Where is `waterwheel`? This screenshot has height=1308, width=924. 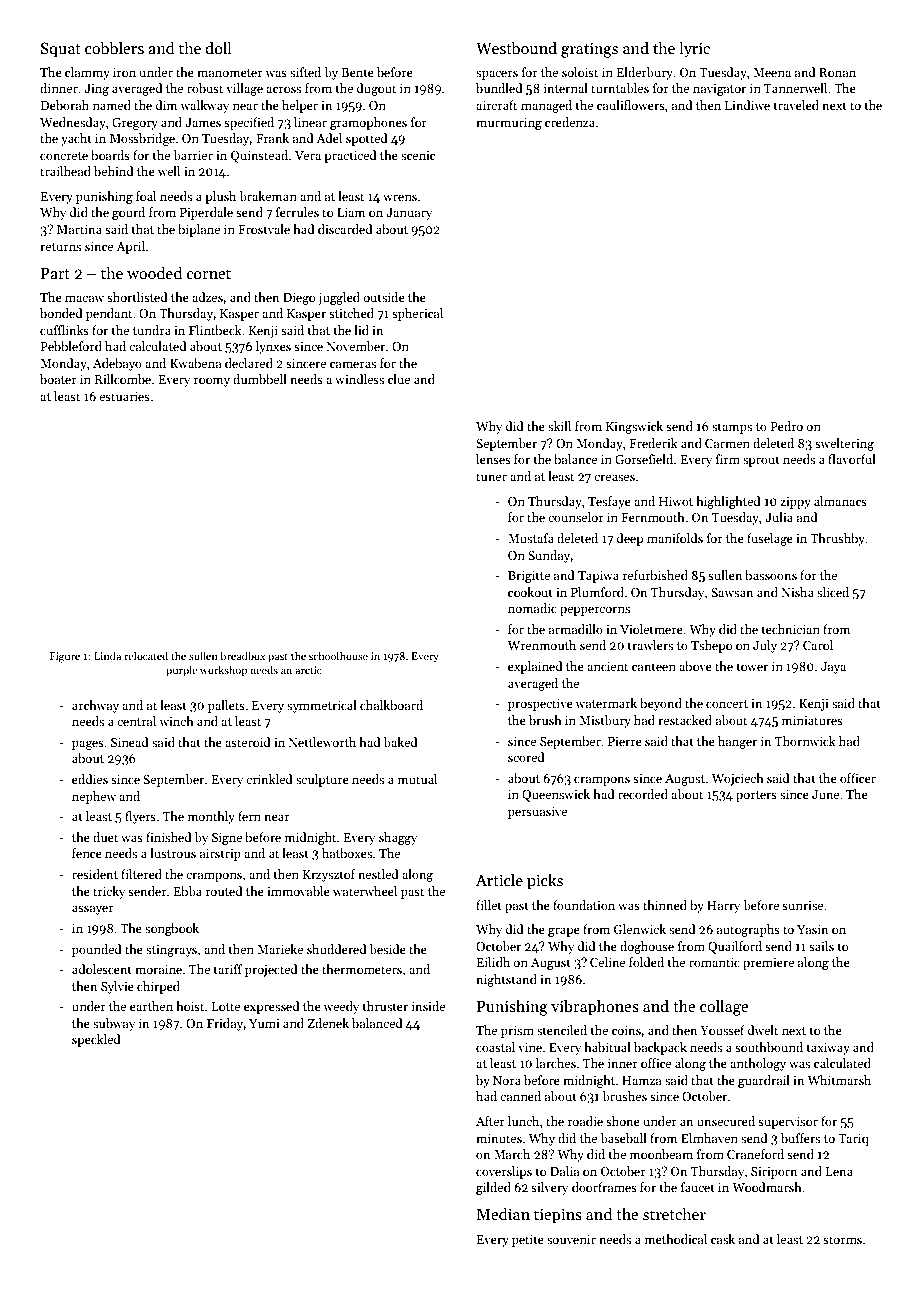
waterwheel is located at coordinates (365, 891).
